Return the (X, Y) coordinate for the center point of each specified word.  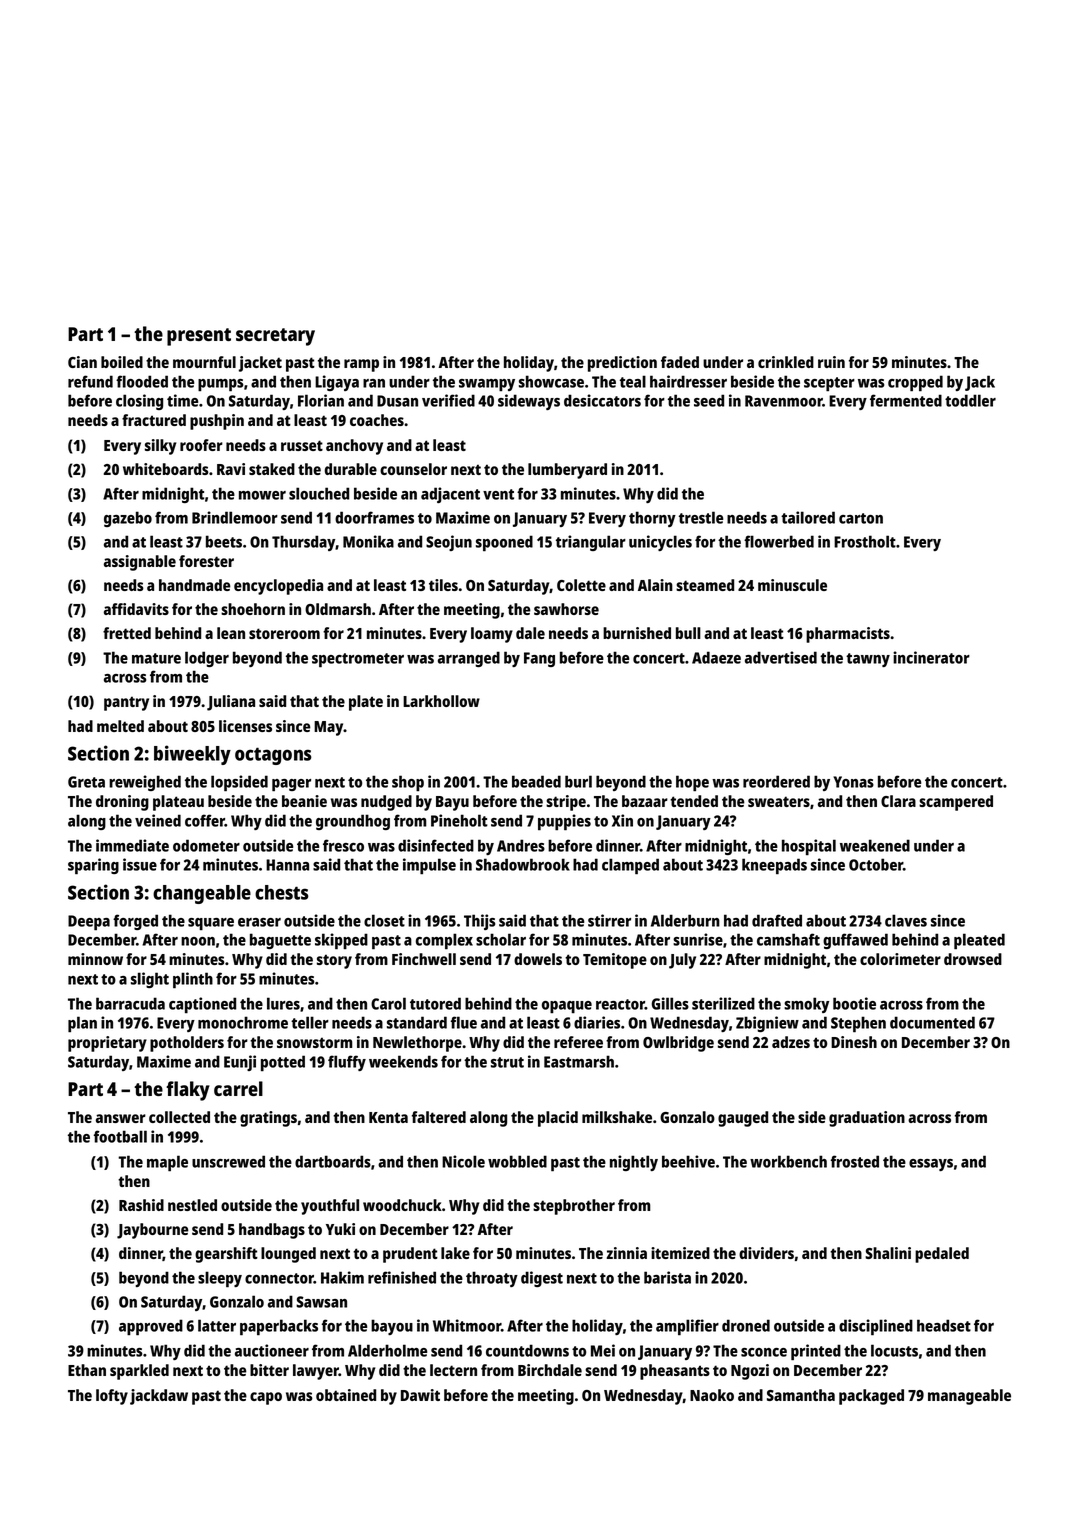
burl (578, 781)
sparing (93, 866)
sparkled (139, 1372)
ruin (831, 362)
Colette (581, 585)
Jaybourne (153, 1231)
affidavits (136, 609)
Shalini (888, 1253)
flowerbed (779, 541)
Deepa (89, 923)
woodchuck (402, 1205)
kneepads (774, 866)
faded (680, 362)
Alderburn (685, 920)
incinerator (931, 657)
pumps (220, 385)
